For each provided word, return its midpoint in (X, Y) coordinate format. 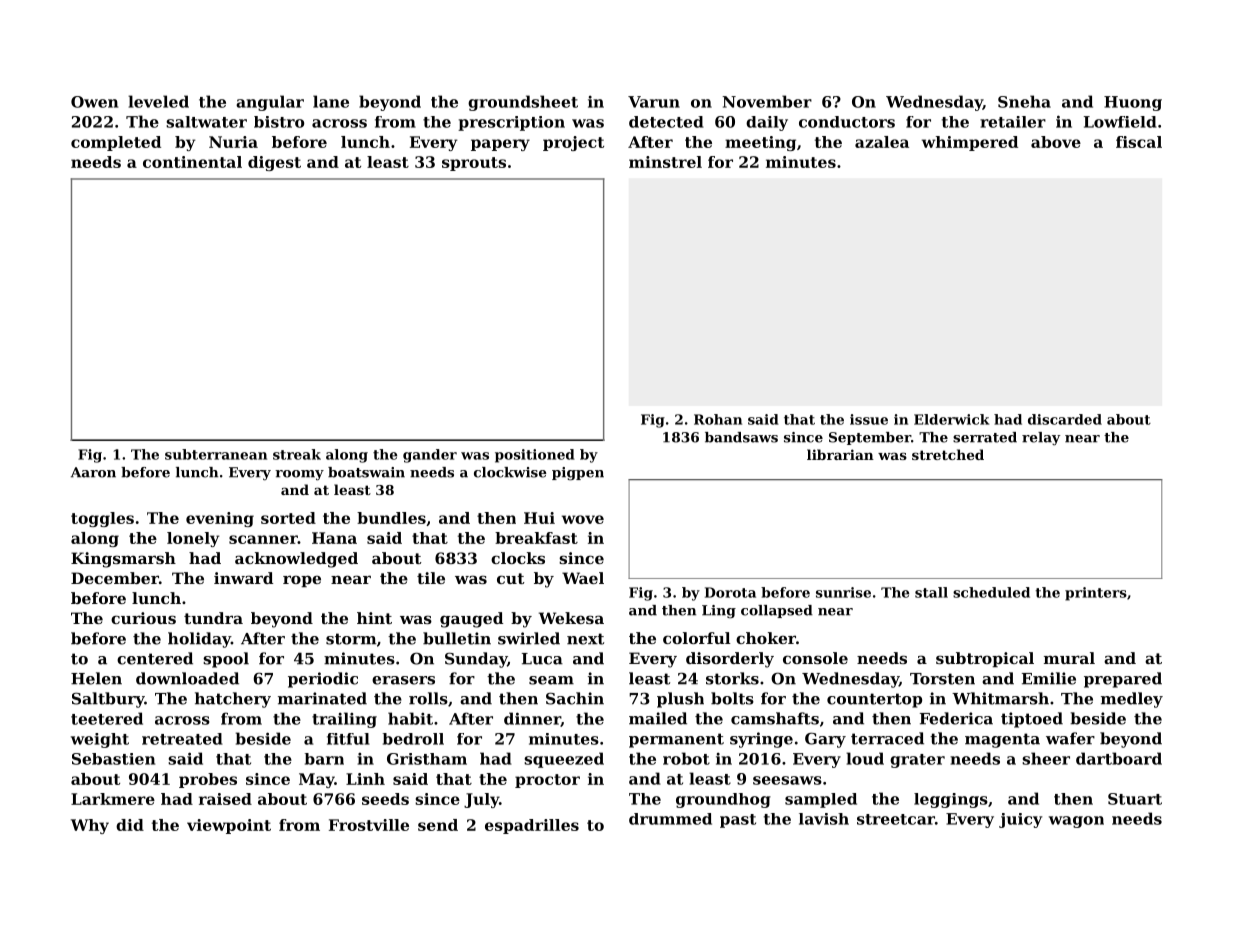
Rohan (718, 419)
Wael (583, 578)
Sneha (1024, 101)
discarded (1065, 419)
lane (331, 101)
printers (1096, 594)
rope (302, 581)
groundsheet (523, 103)
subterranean (216, 454)
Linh (365, 779)
